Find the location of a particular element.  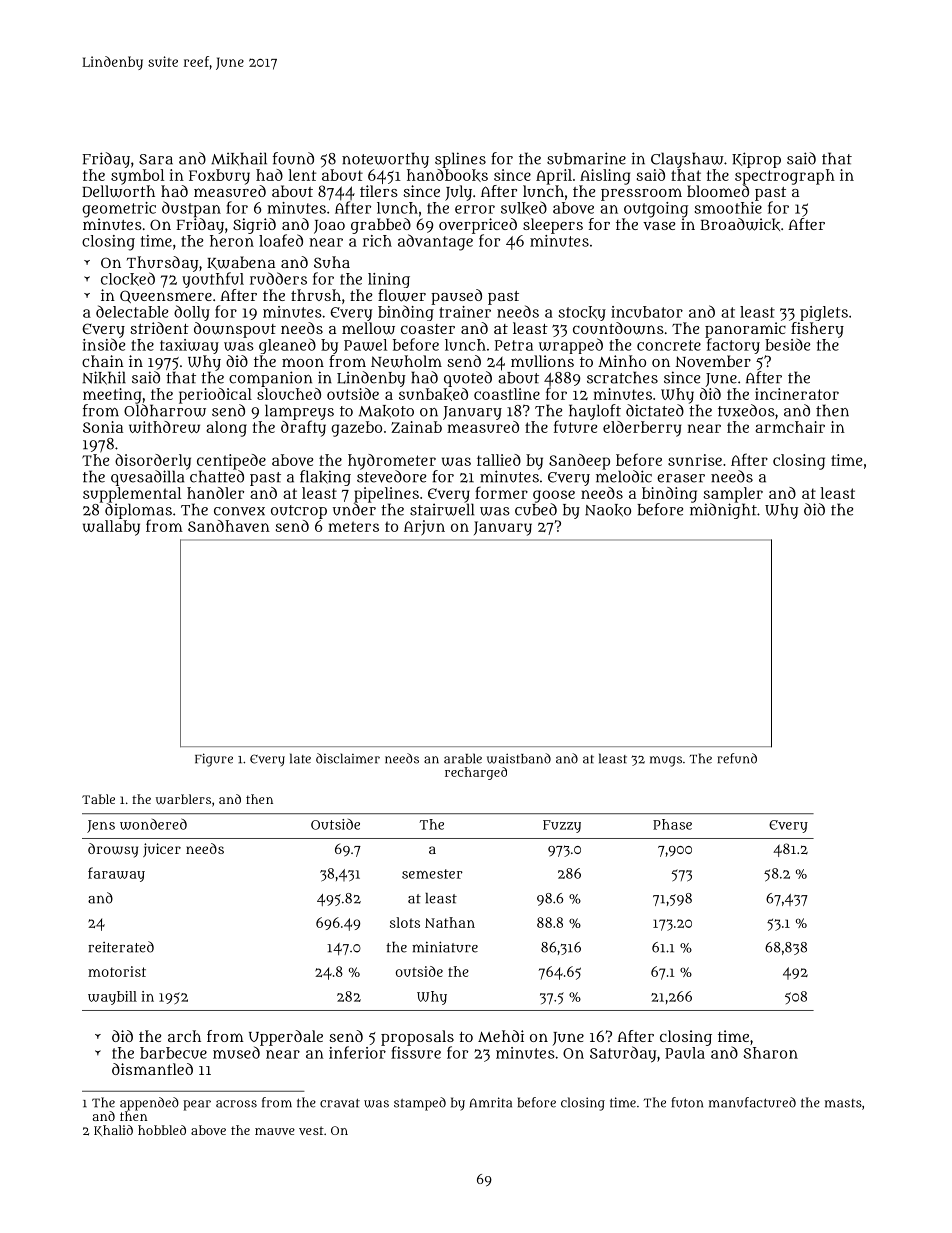

vest is located at coordinates (311, 1130).
